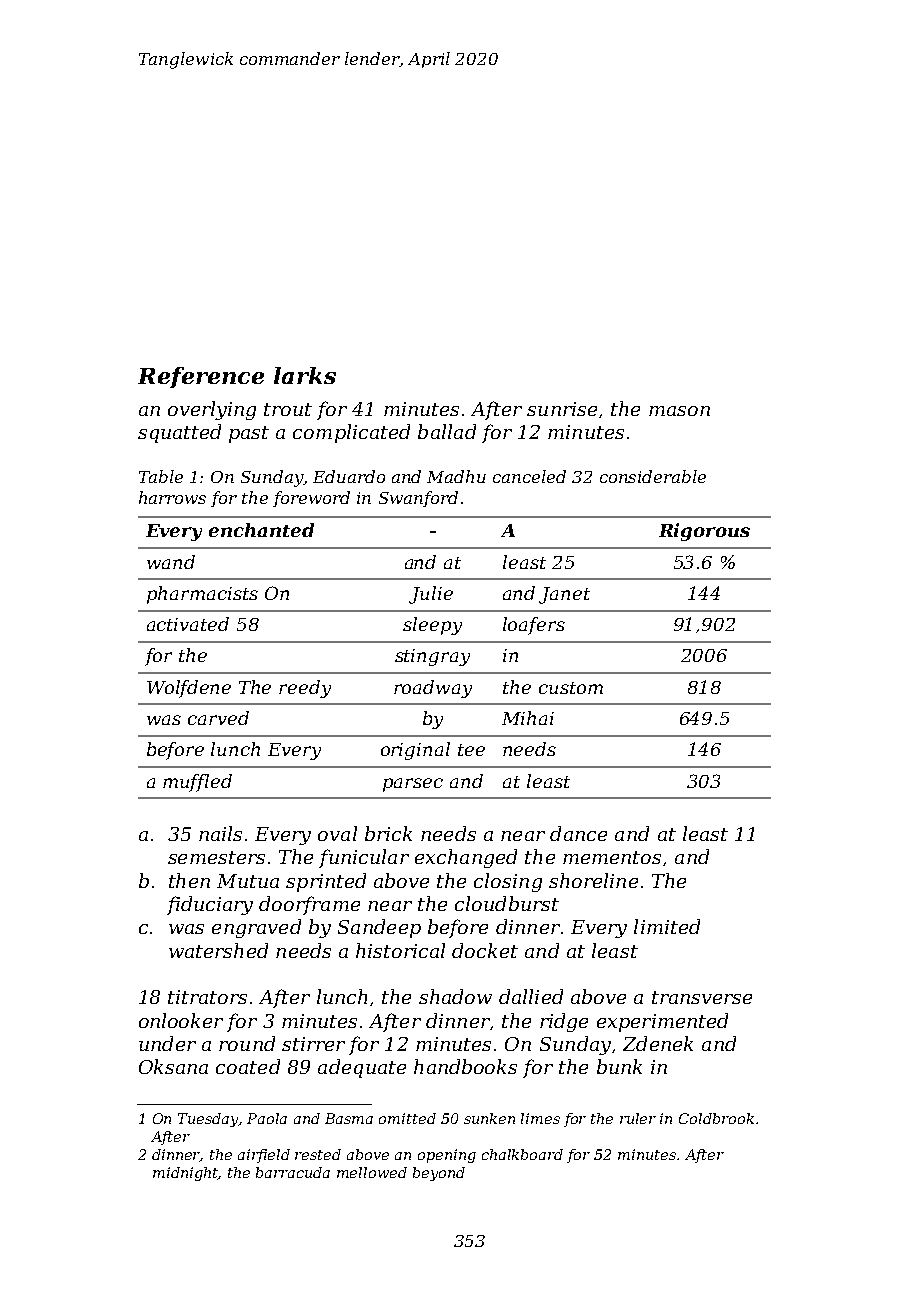 This screenshot has width=908, height=1316. I want to click on carved, so click(218, 718).
